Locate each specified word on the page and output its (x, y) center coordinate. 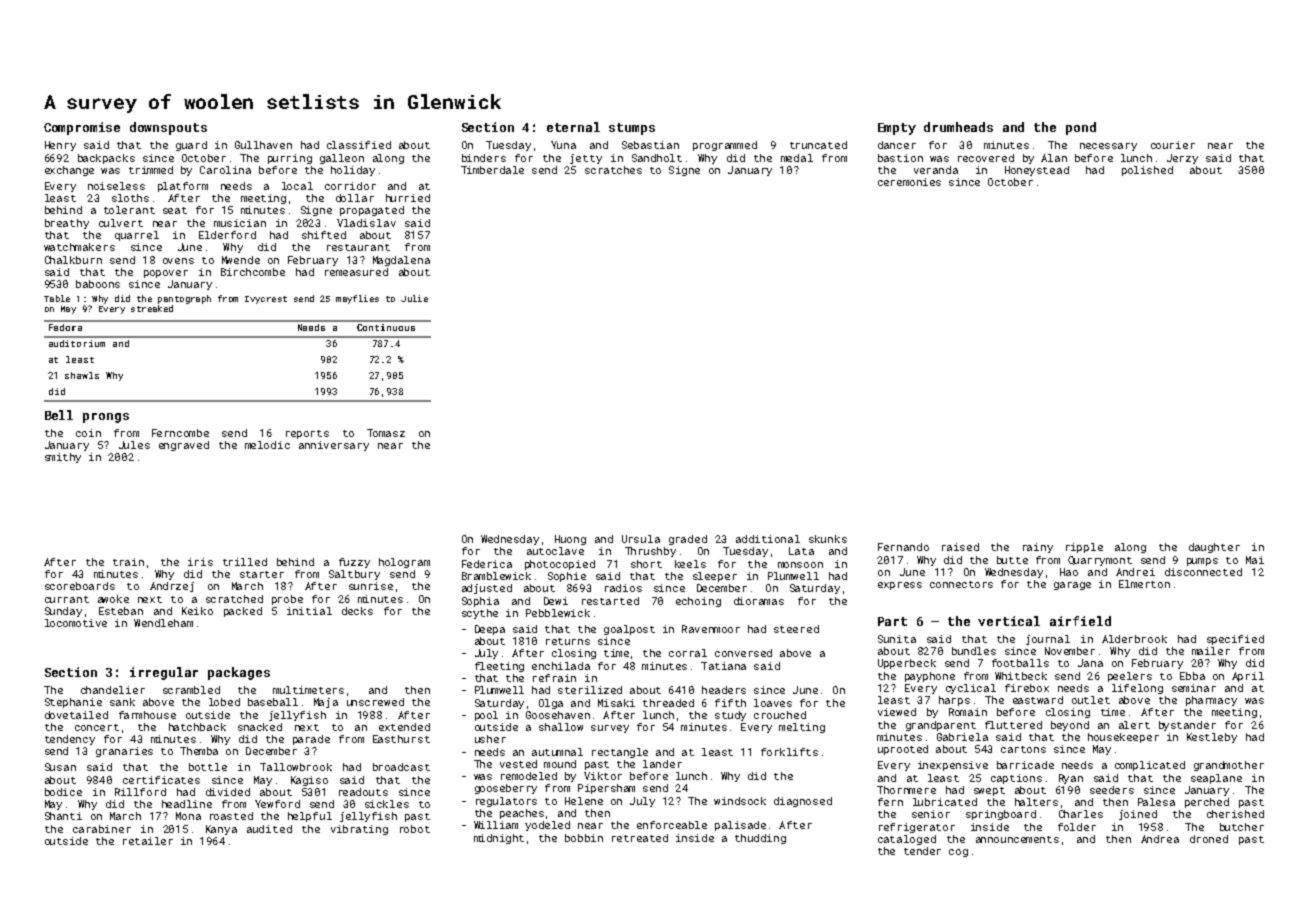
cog (958, 853)
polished (1147, 171)
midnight (499, 839)
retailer (148, 841)
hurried (408, 198)
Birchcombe (253, 272)
